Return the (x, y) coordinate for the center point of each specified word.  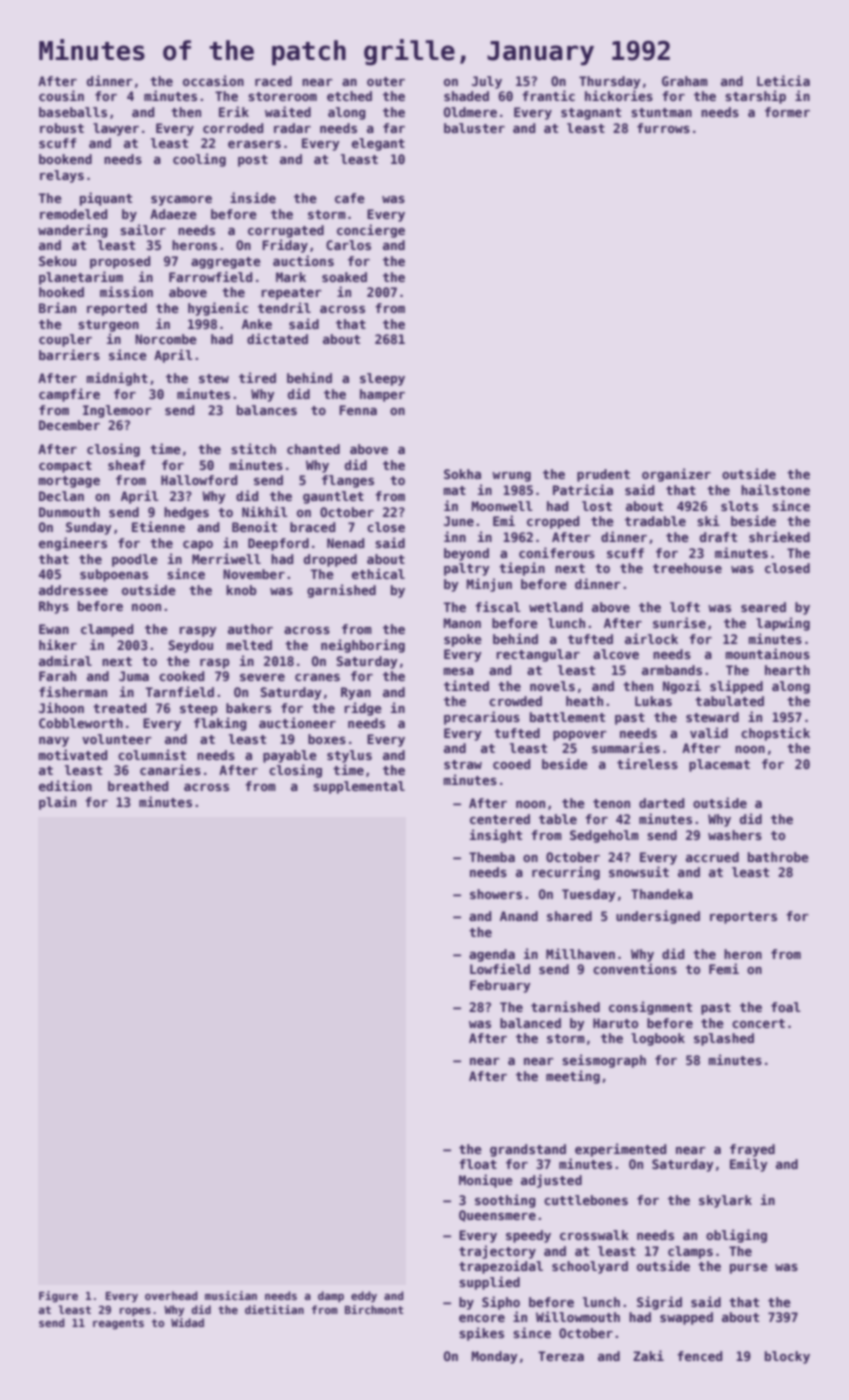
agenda (492, 955)
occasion (213, 80)
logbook (658, 1039)
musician (231, 1295)
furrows (663, 128)
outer (386, 81)
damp (331, 1297)
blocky (787, 1357)
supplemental (359, 787)
